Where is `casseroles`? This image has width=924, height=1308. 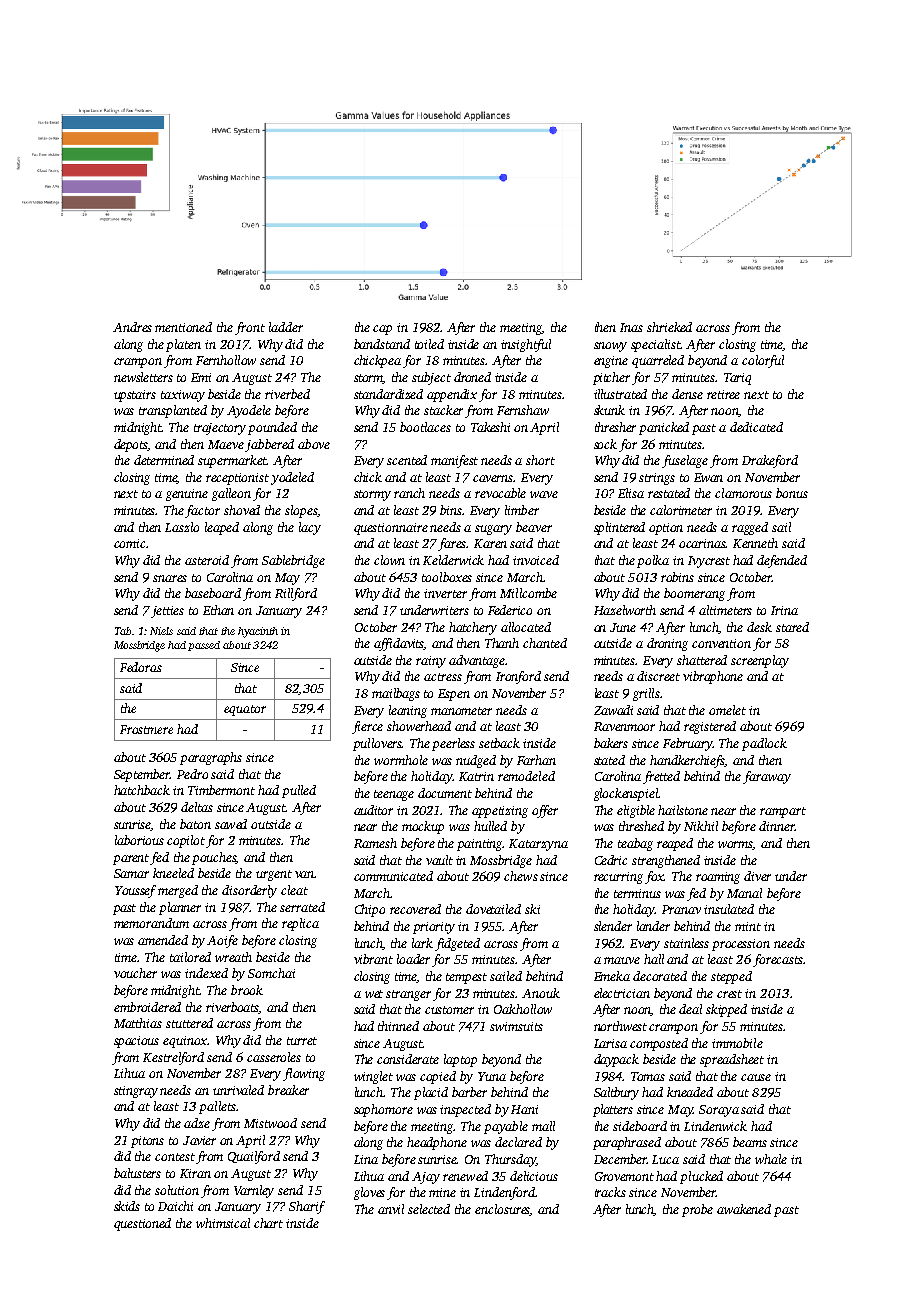 casseroles is located at coordinates (274, 1057).
